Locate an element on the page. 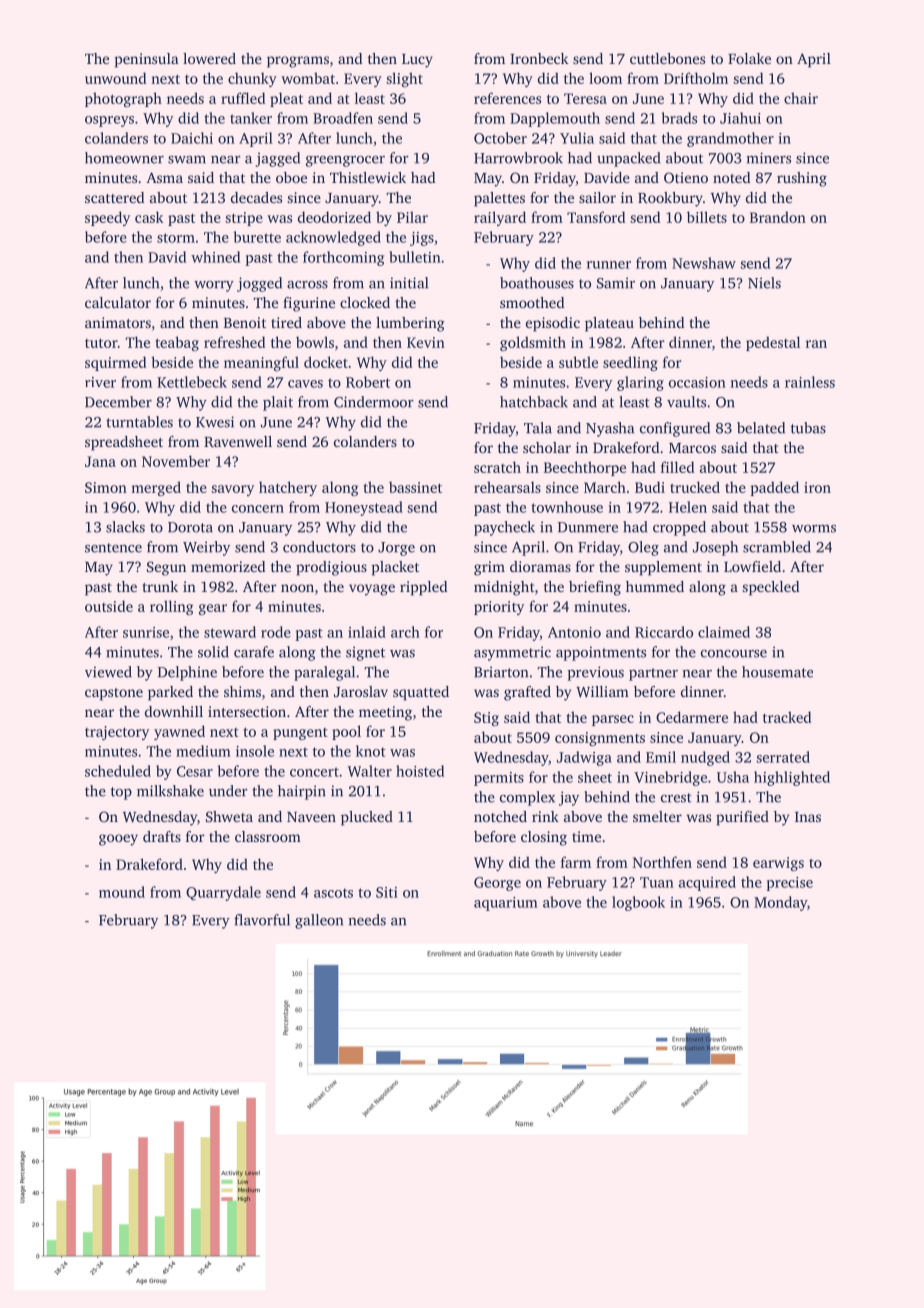 This document has height=1308, width=924. ospreys is located at coordinates (109, 121).
